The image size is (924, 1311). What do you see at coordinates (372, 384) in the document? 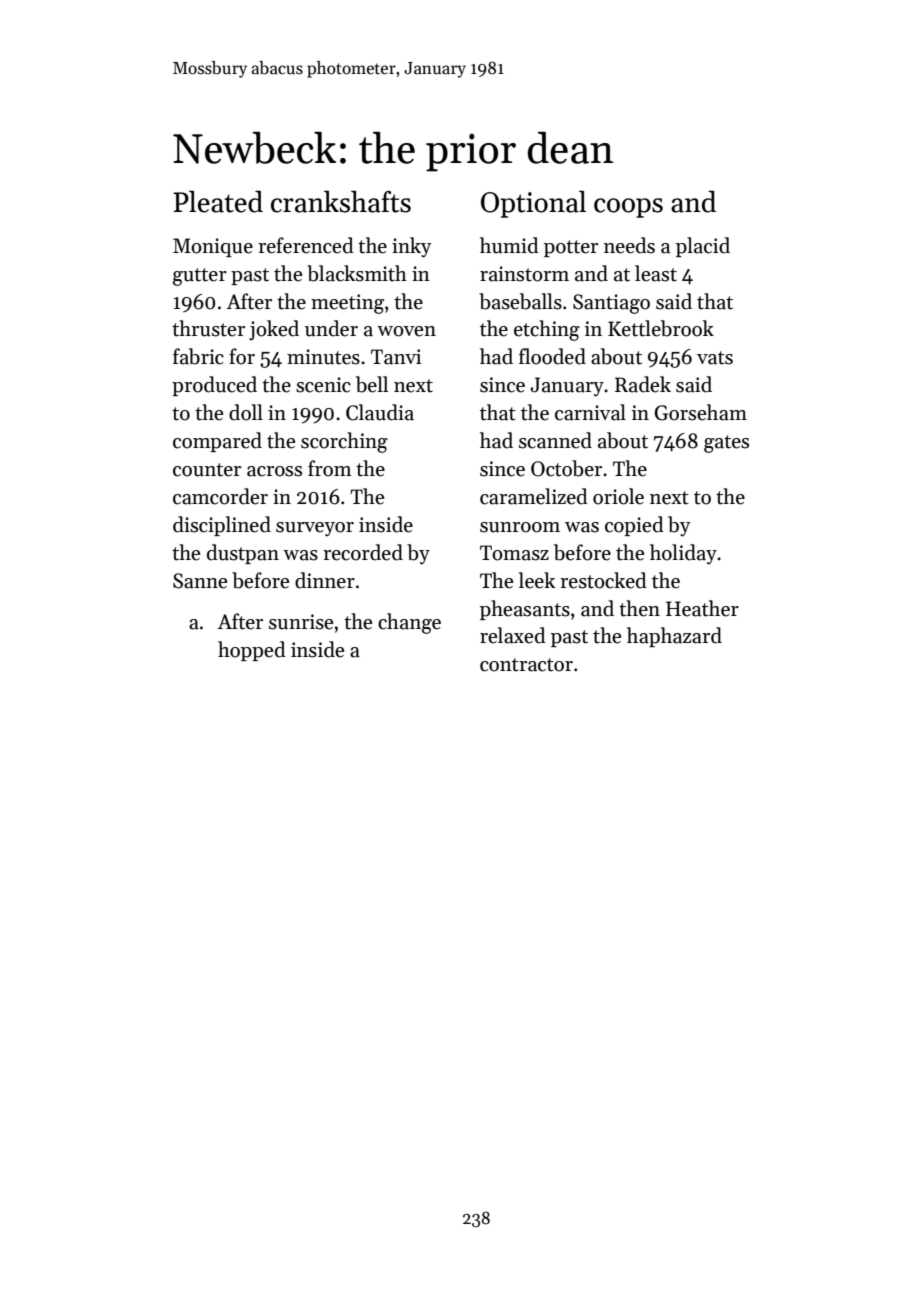
I see `bell` at bounding box center [372, 384].
